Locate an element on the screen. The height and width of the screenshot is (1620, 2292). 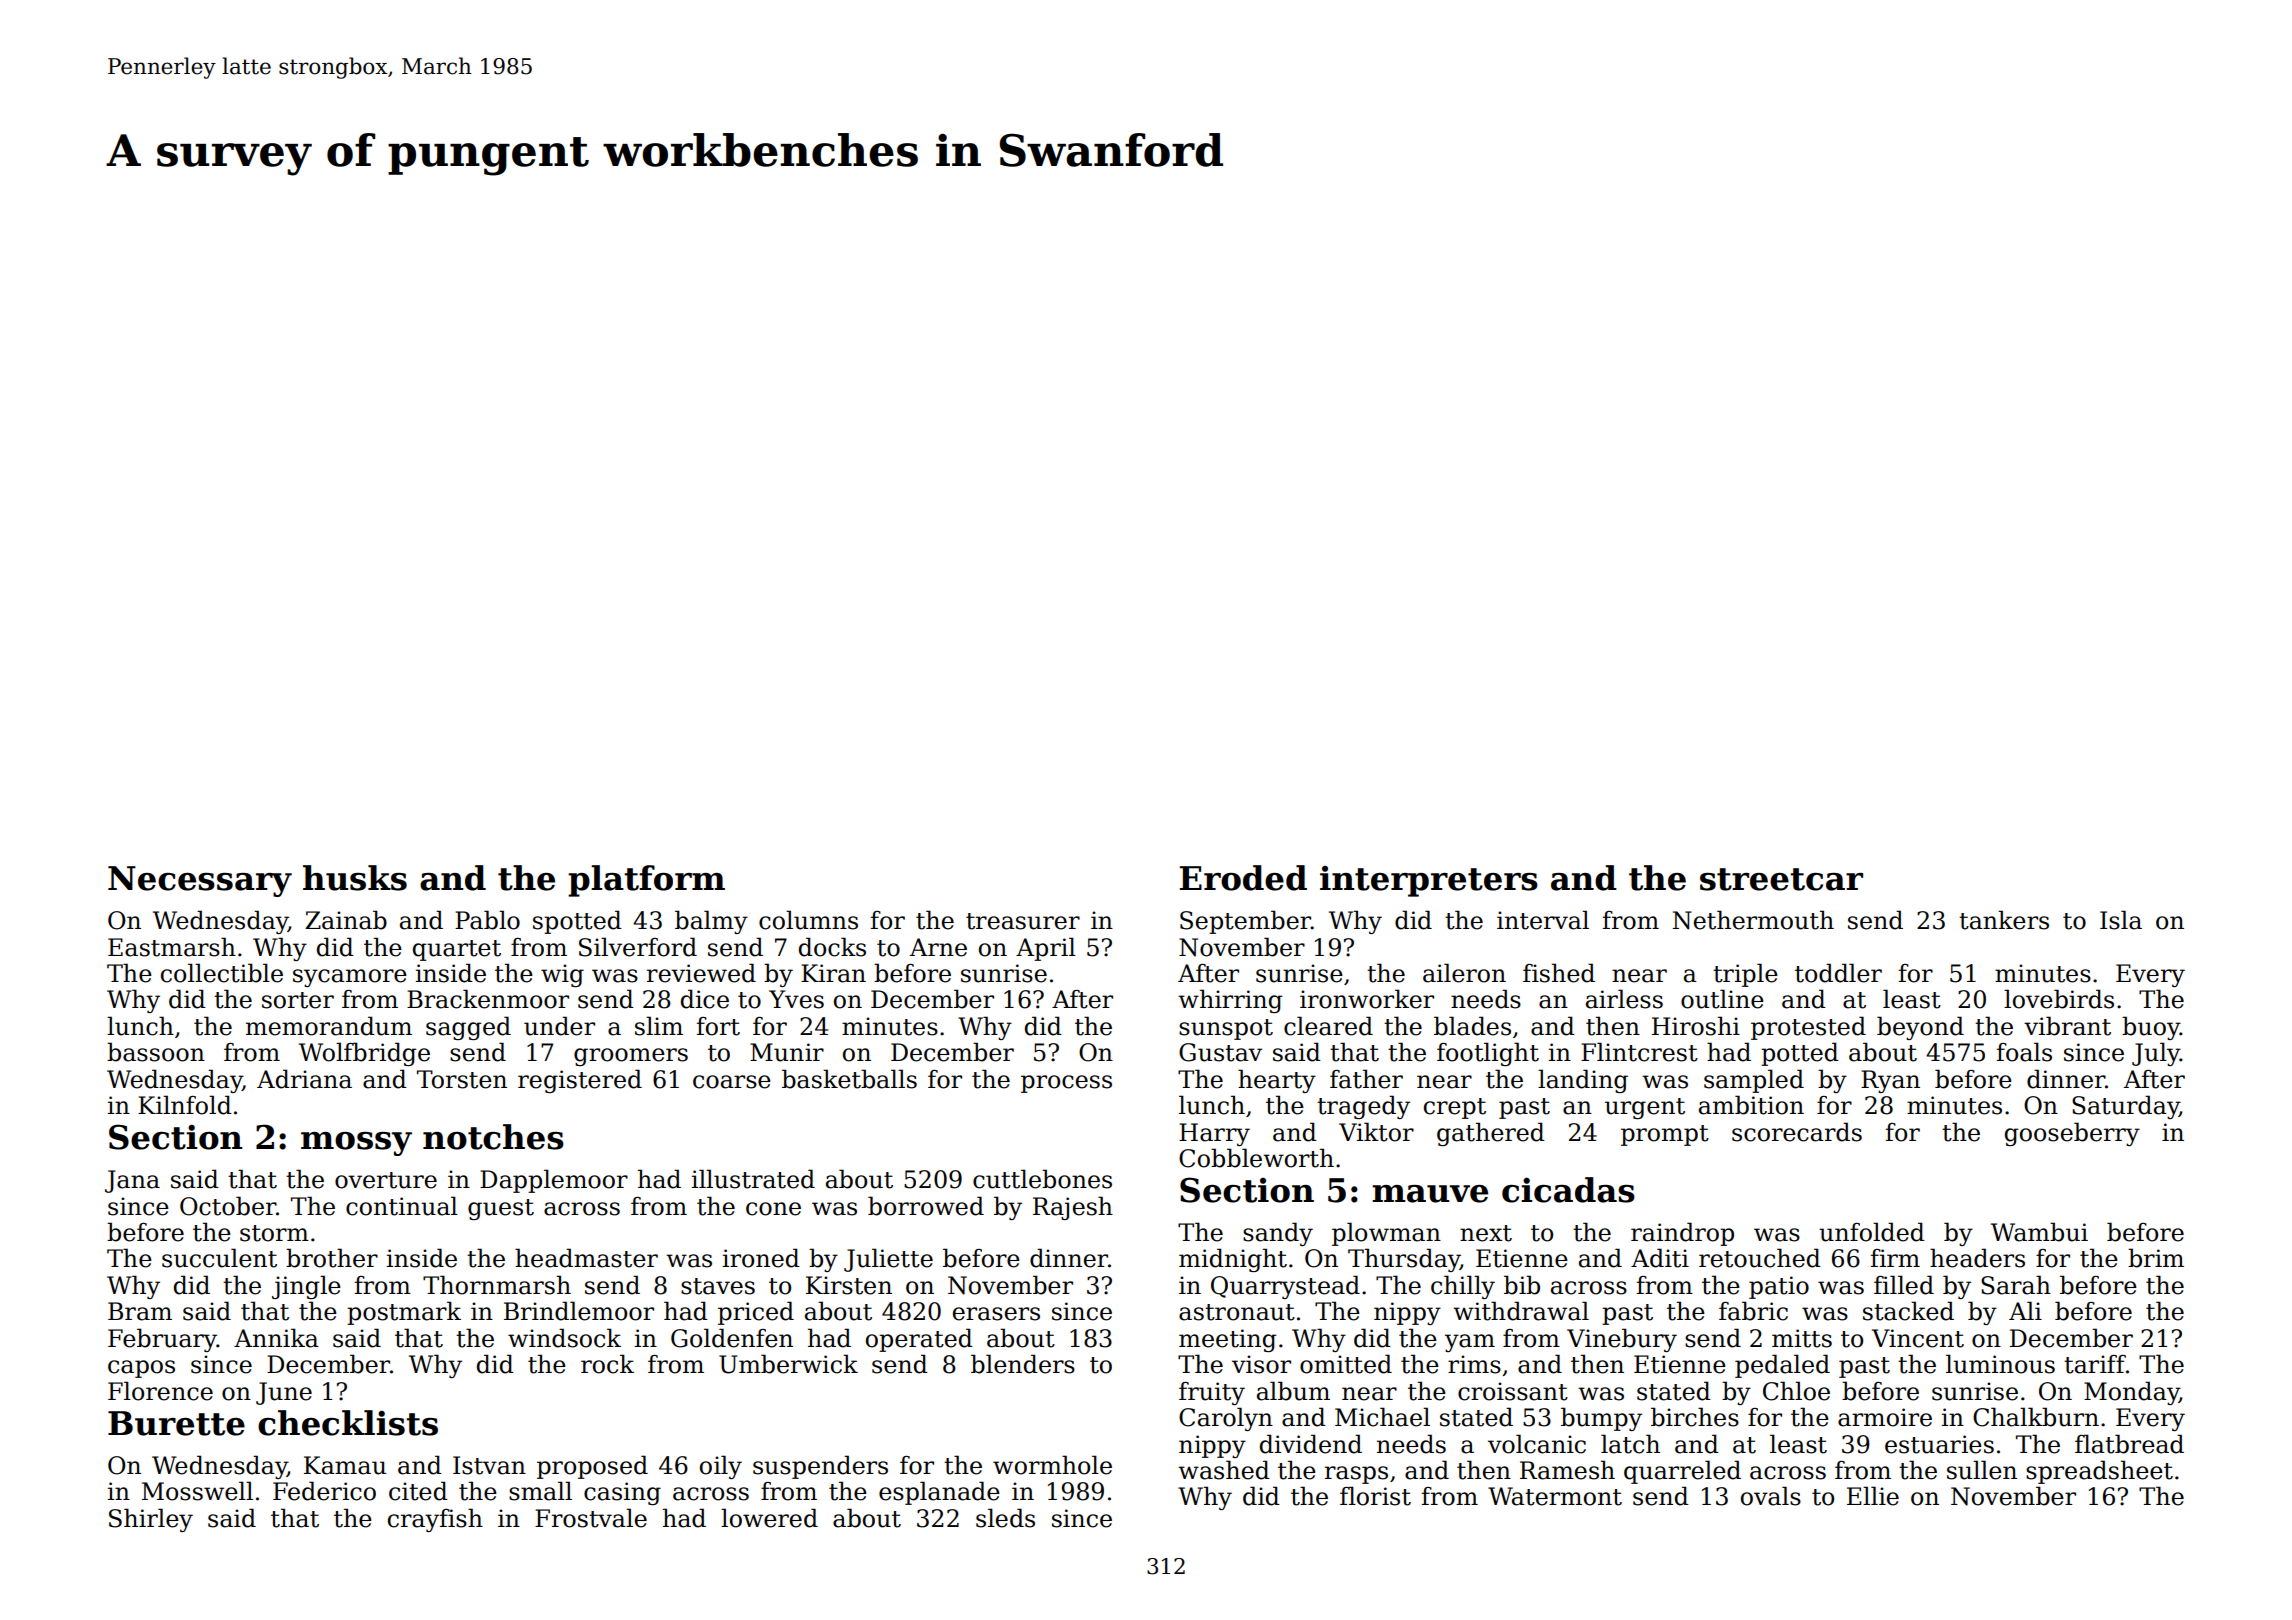
streetcar is located at coordinates (1781, 879).
